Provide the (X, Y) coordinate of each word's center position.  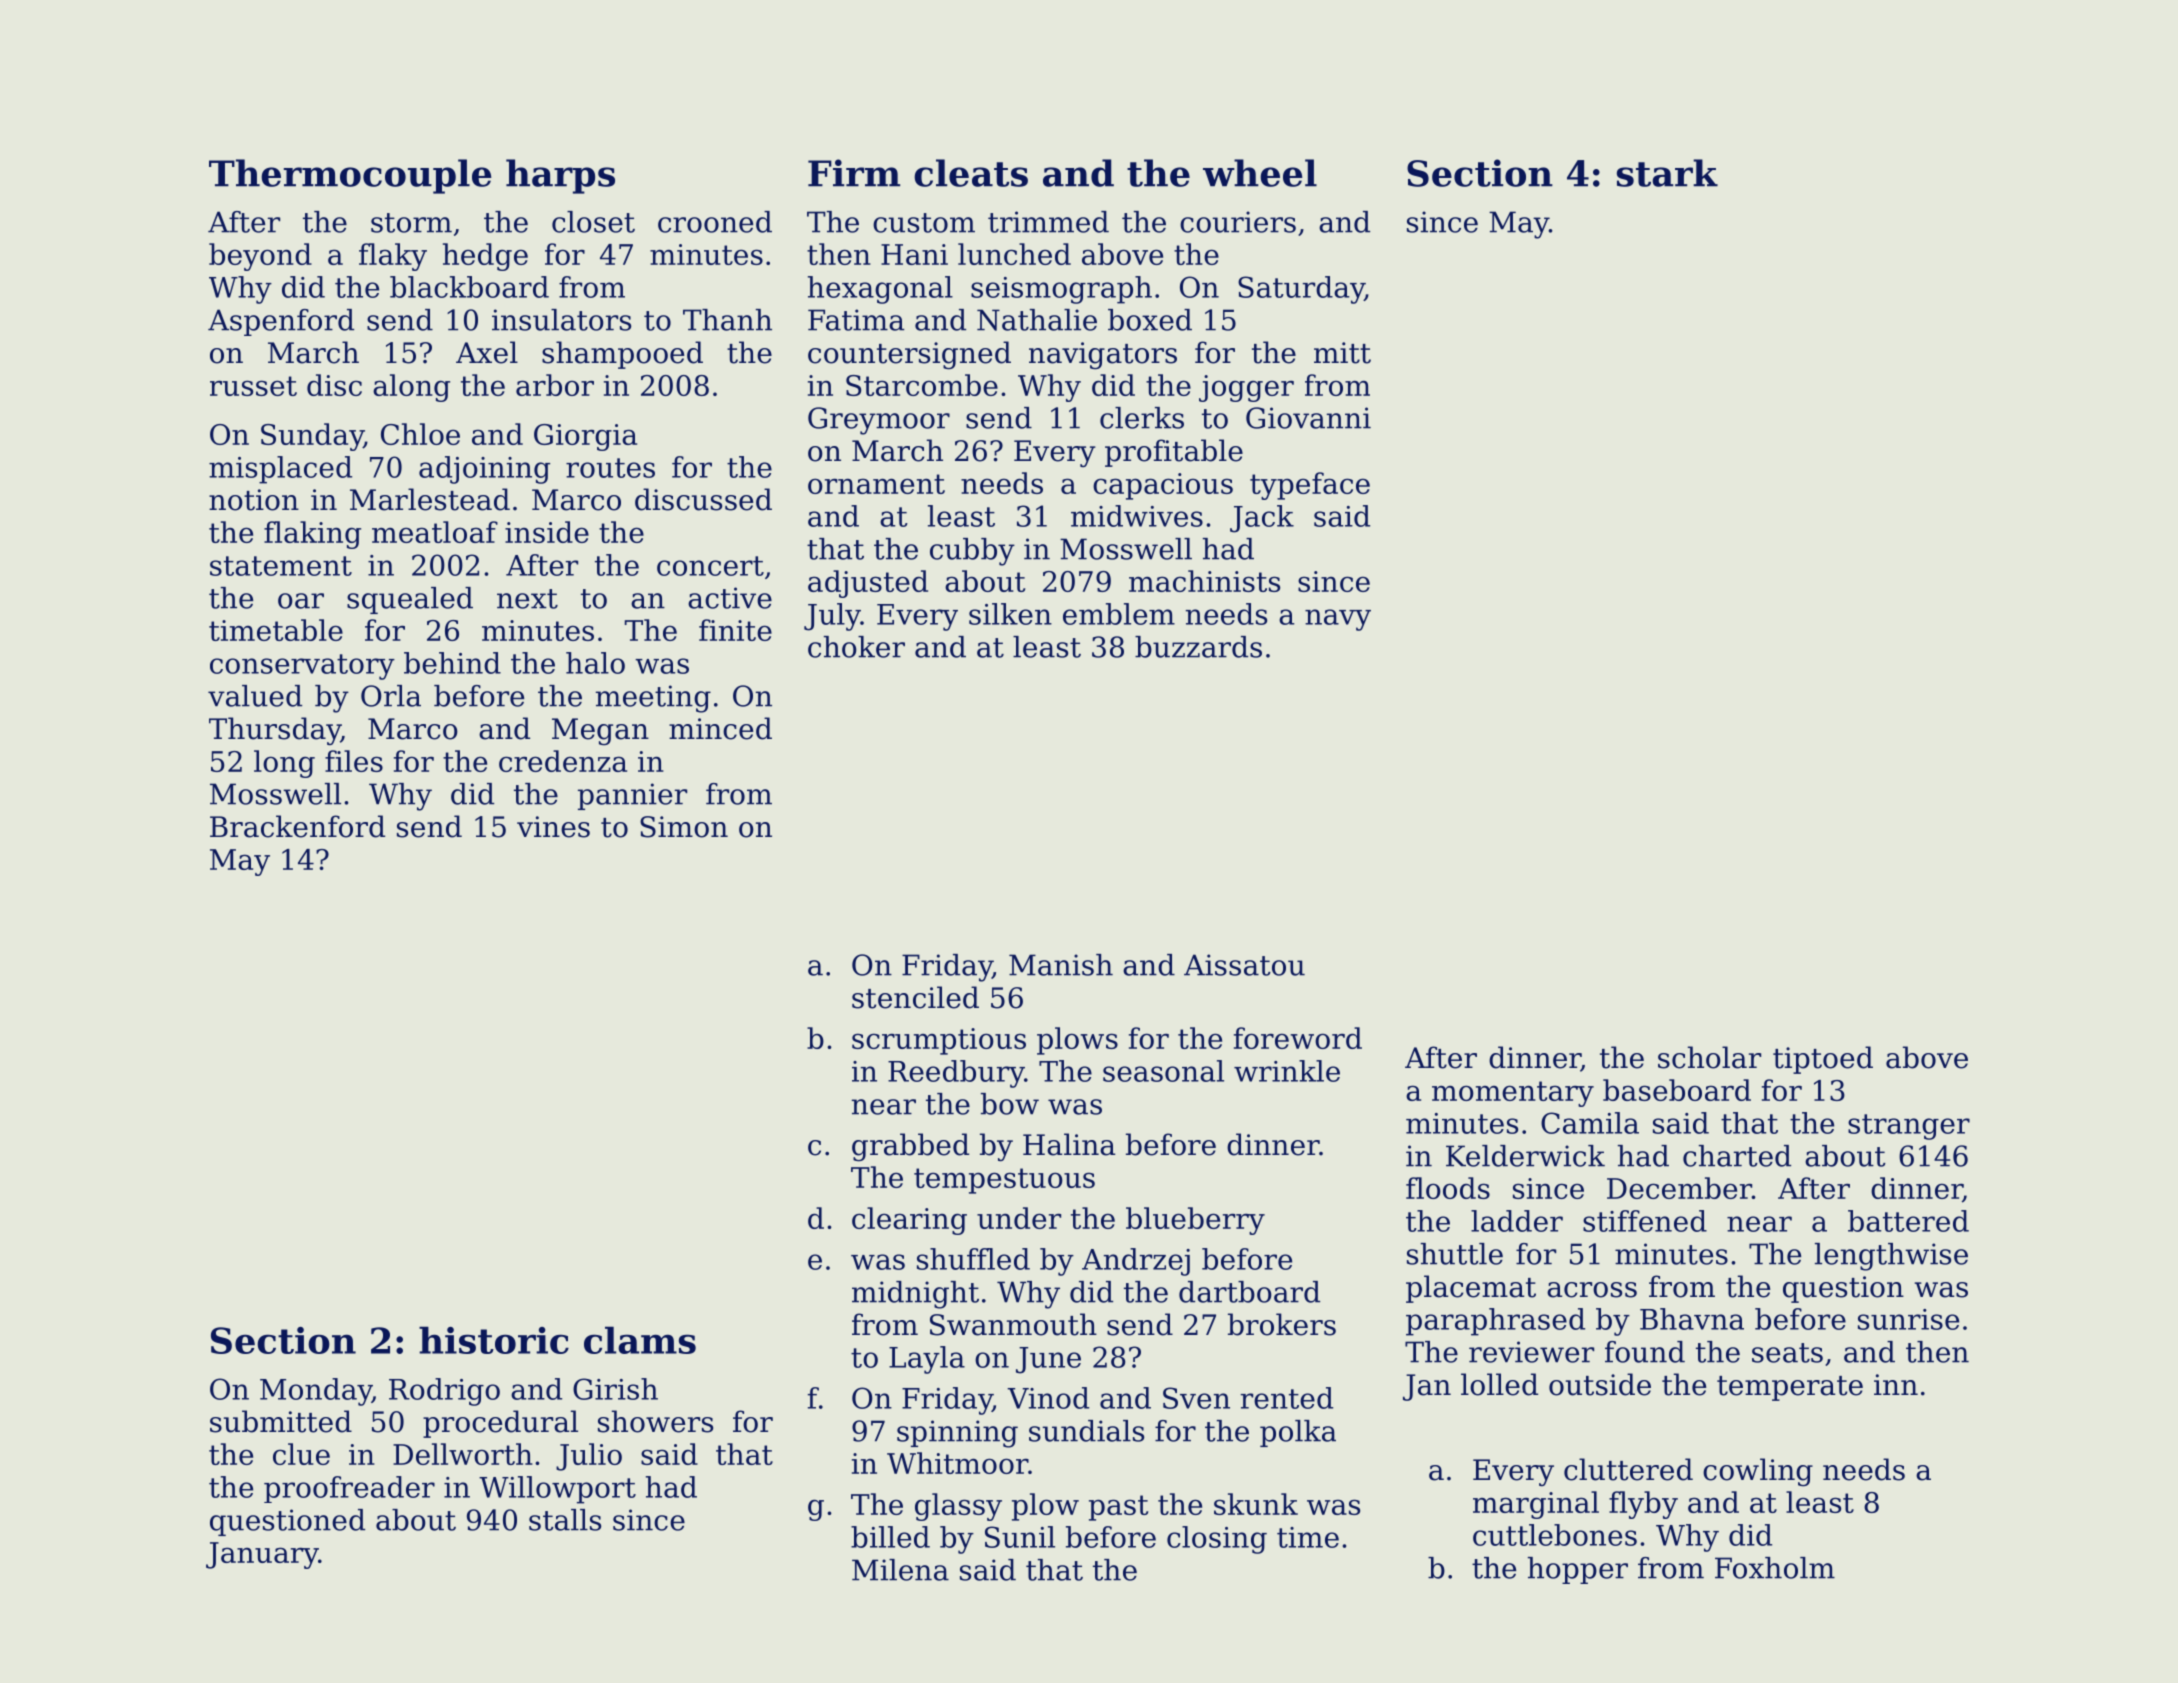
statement (281, 566)
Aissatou (1244, 965)
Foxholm (1775, 1568)
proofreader (349, 1489)
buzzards (1198, 647)
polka (1298, 1433)
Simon (684, 827)
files (354, 761)
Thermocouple (350, 176)
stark (1667, 173)
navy (1338, 620)
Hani (914, 254)
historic (494, 1340)
